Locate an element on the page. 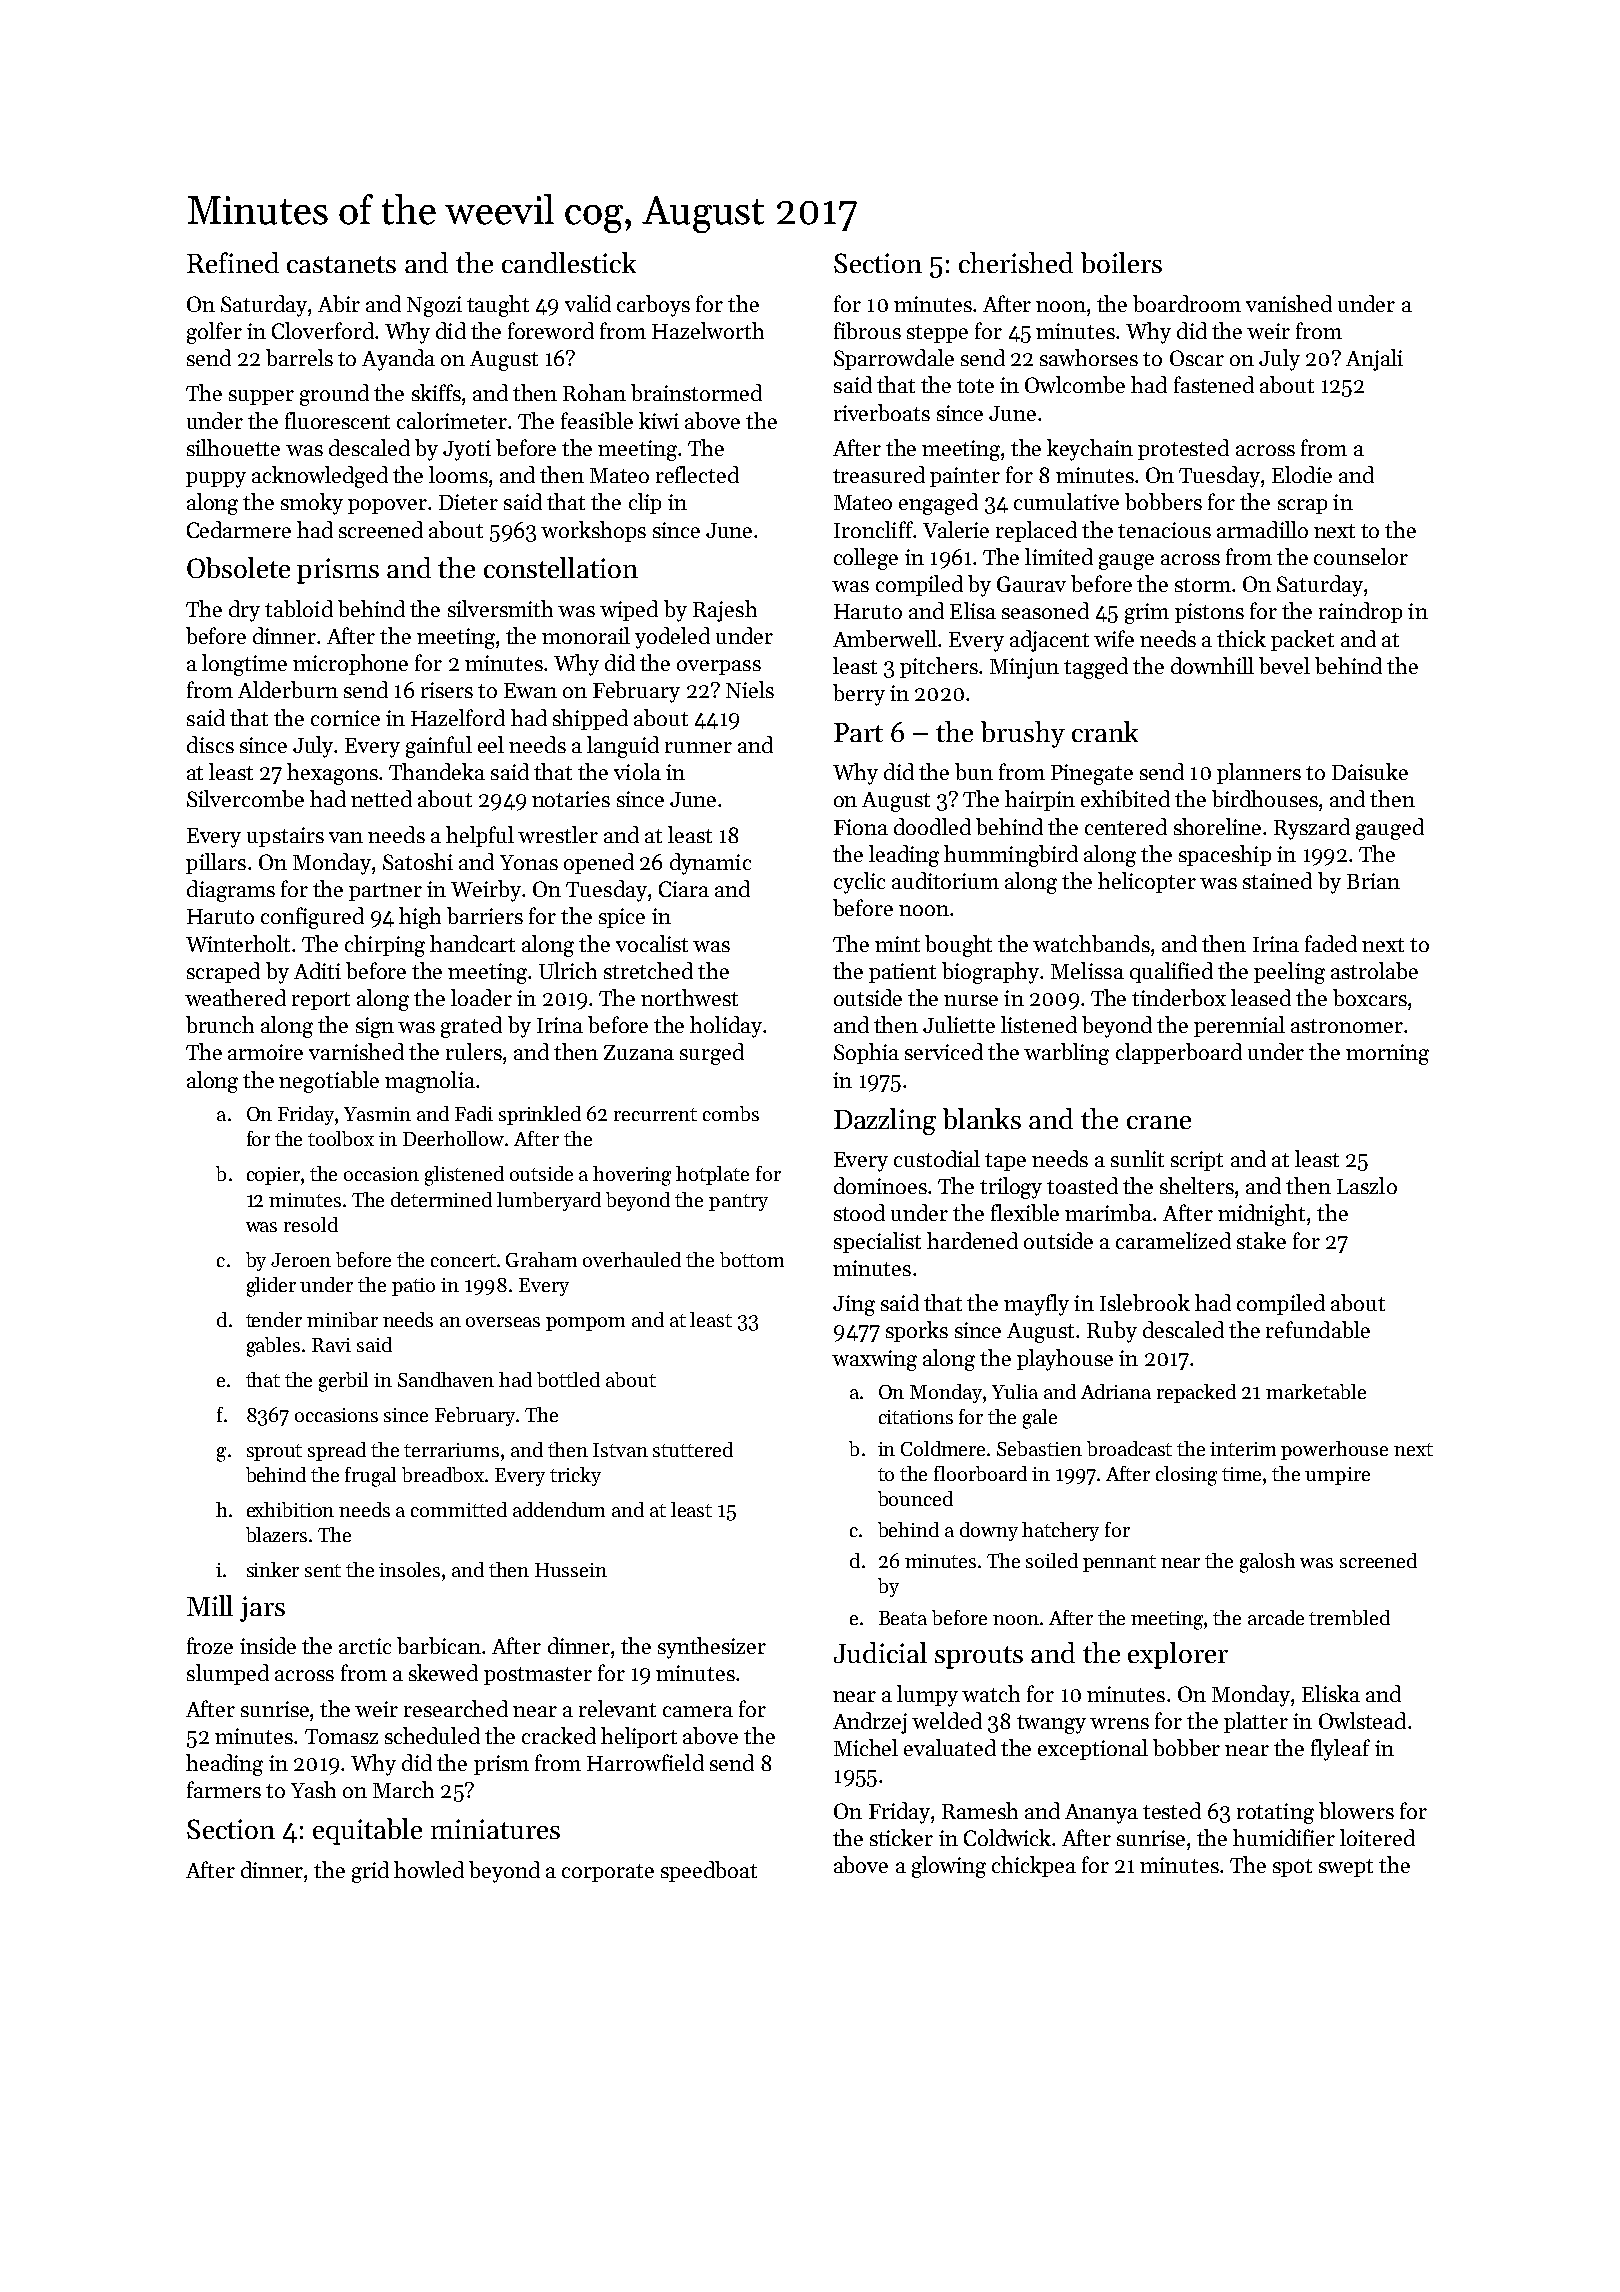 This document has height=2292, width=1620. patio is located at coordinates (413, 1287).
